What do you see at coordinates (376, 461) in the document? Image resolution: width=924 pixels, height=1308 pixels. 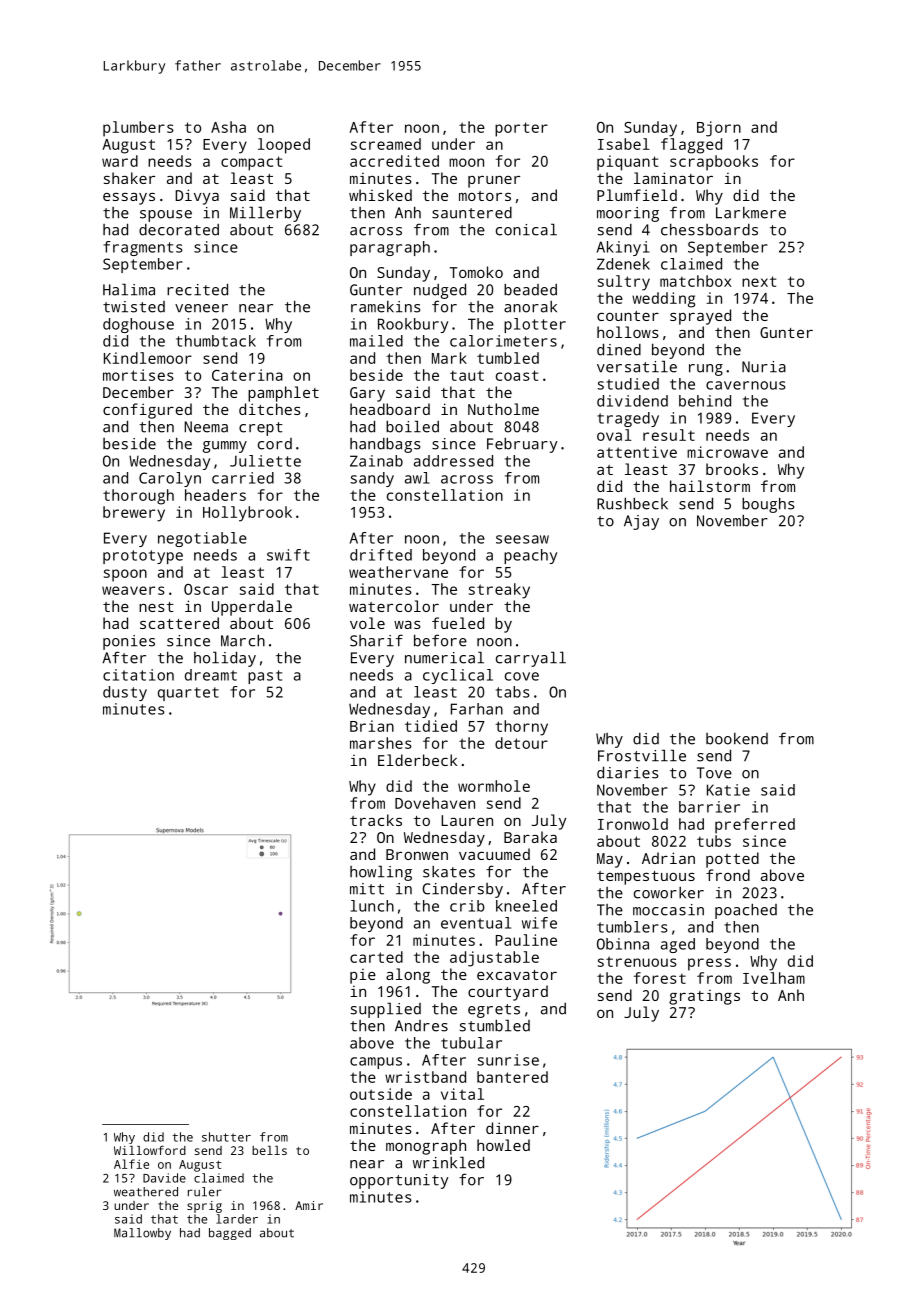 I see `Zainab` at bounding box center [376, 461].
